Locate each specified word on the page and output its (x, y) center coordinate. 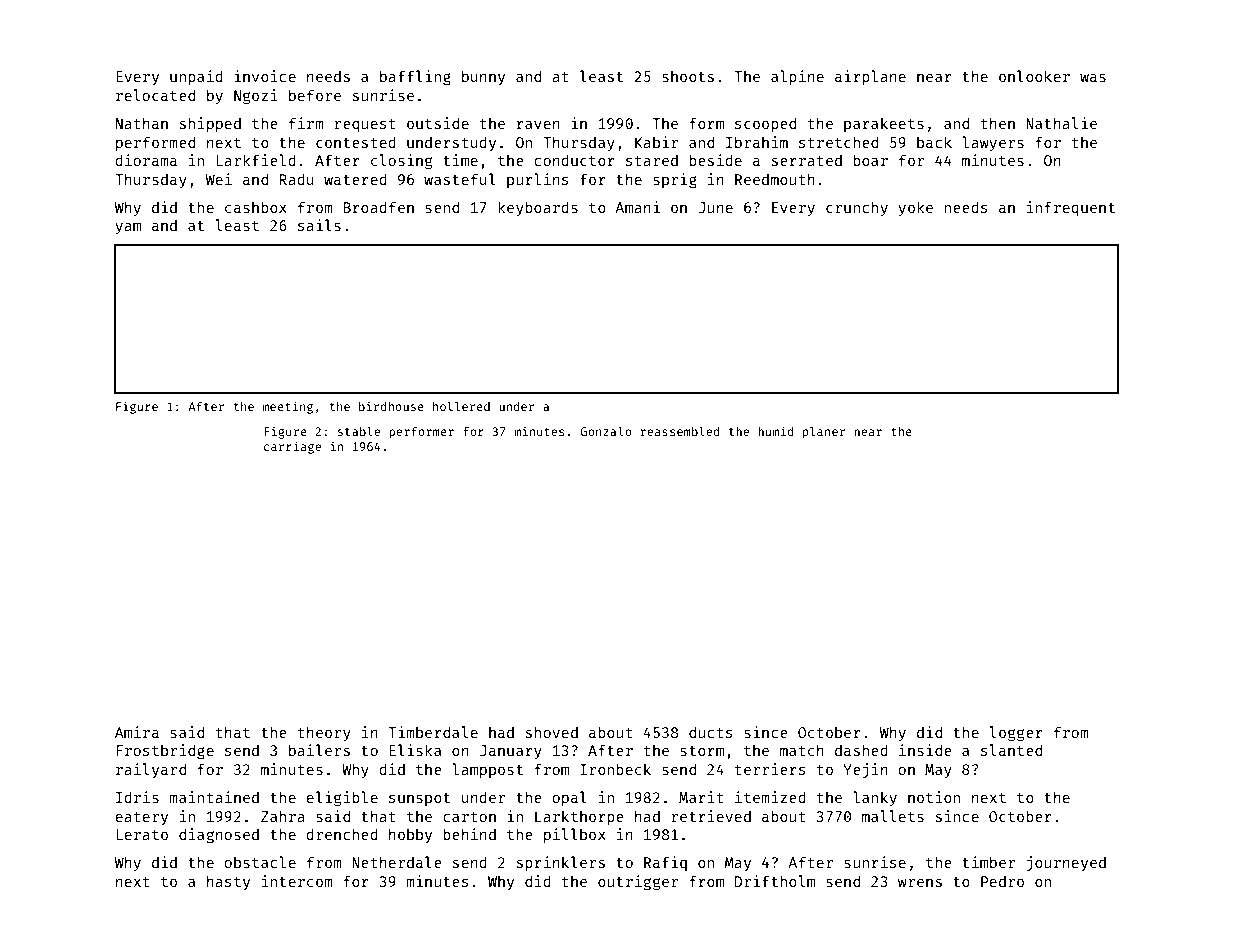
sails (319, 225)
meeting (287, 407)
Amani (637, 207)
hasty (228, 882)
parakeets (884, 124)
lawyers (993, 143)
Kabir (656, 142)
